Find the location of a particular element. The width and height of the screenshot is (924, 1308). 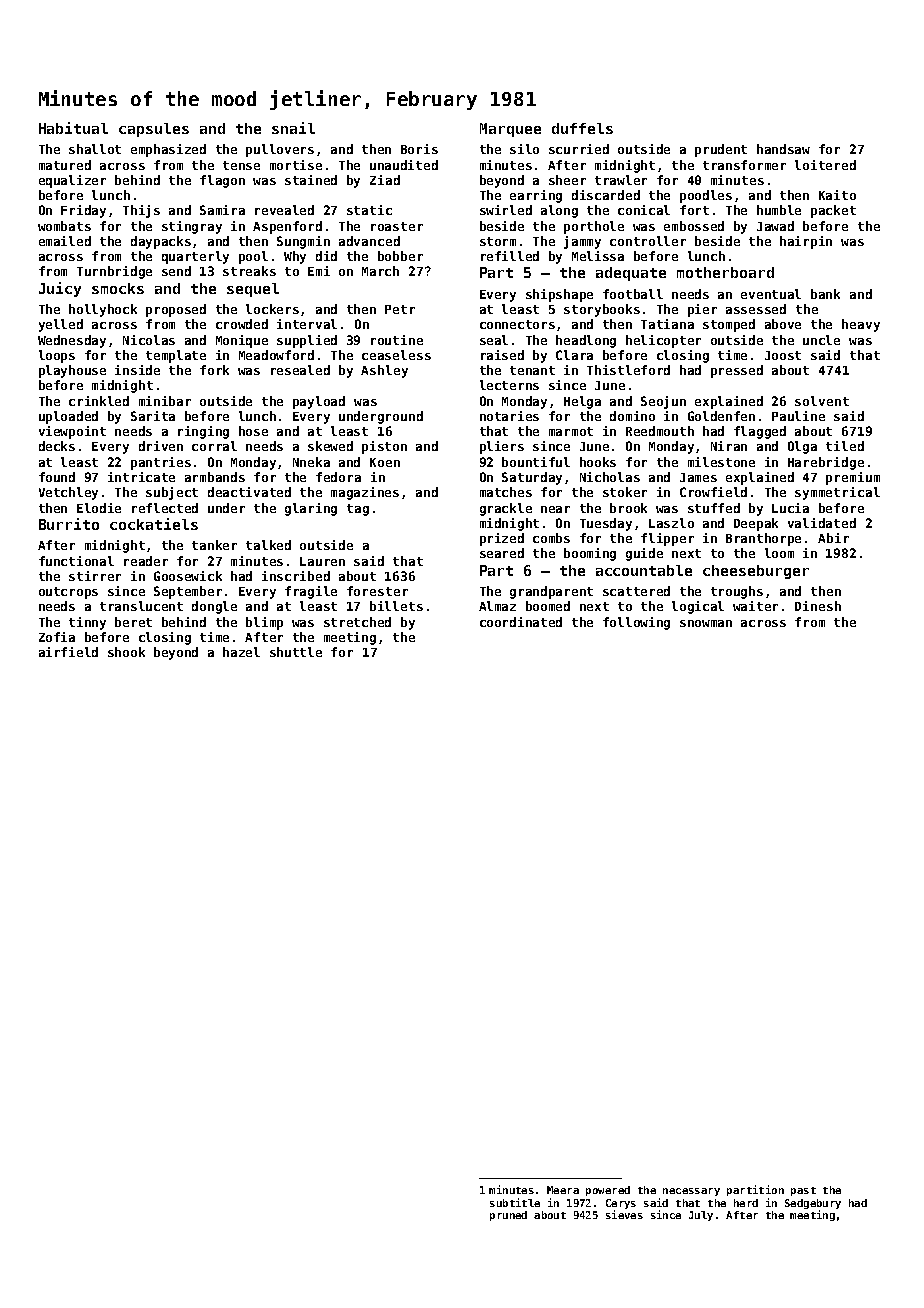

pruned is located at coordinates (508, 1216).
